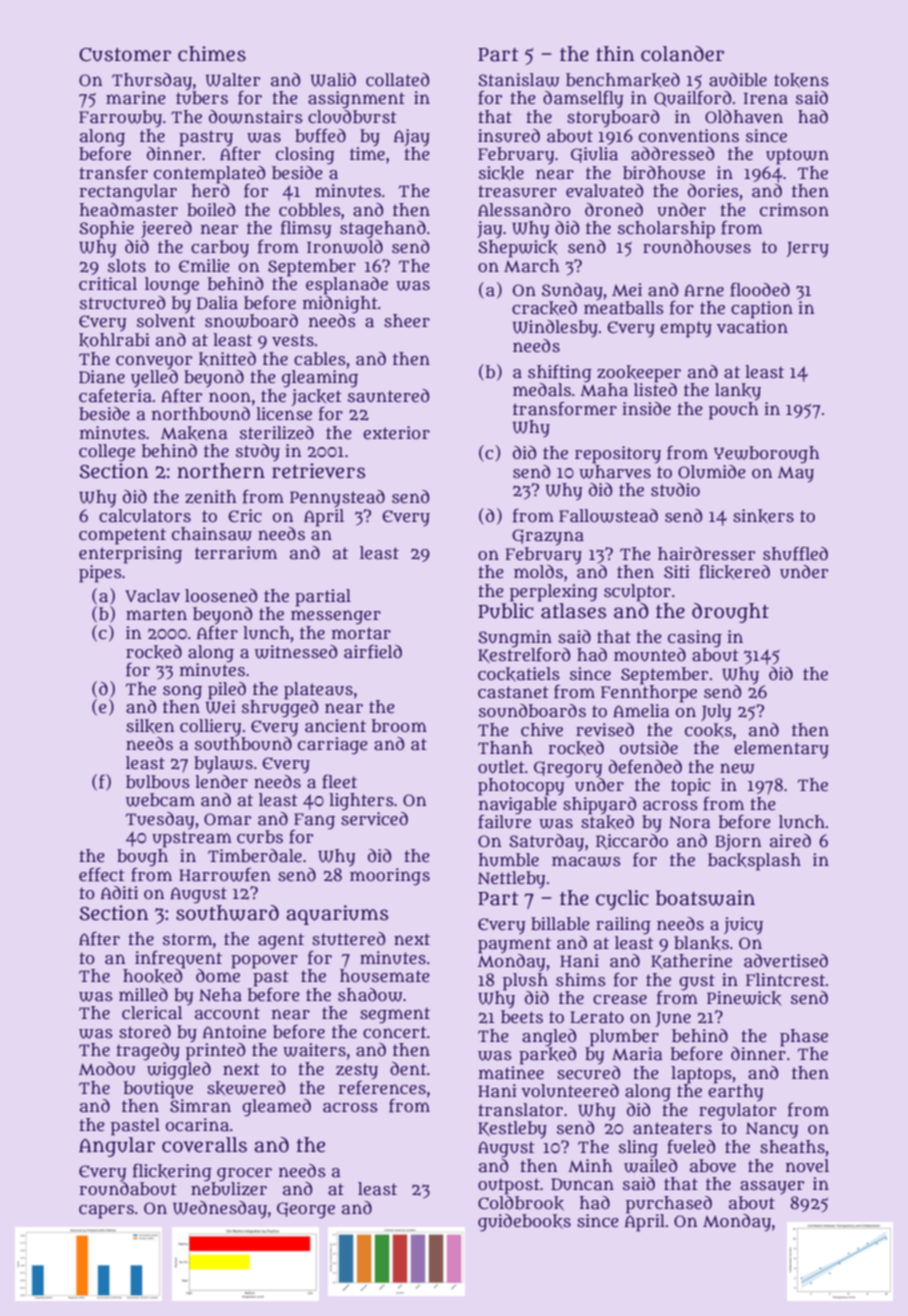  What do you see at coordinates (260, 837) in the document?
I see `curbs` at bounding box center [260, 837].
